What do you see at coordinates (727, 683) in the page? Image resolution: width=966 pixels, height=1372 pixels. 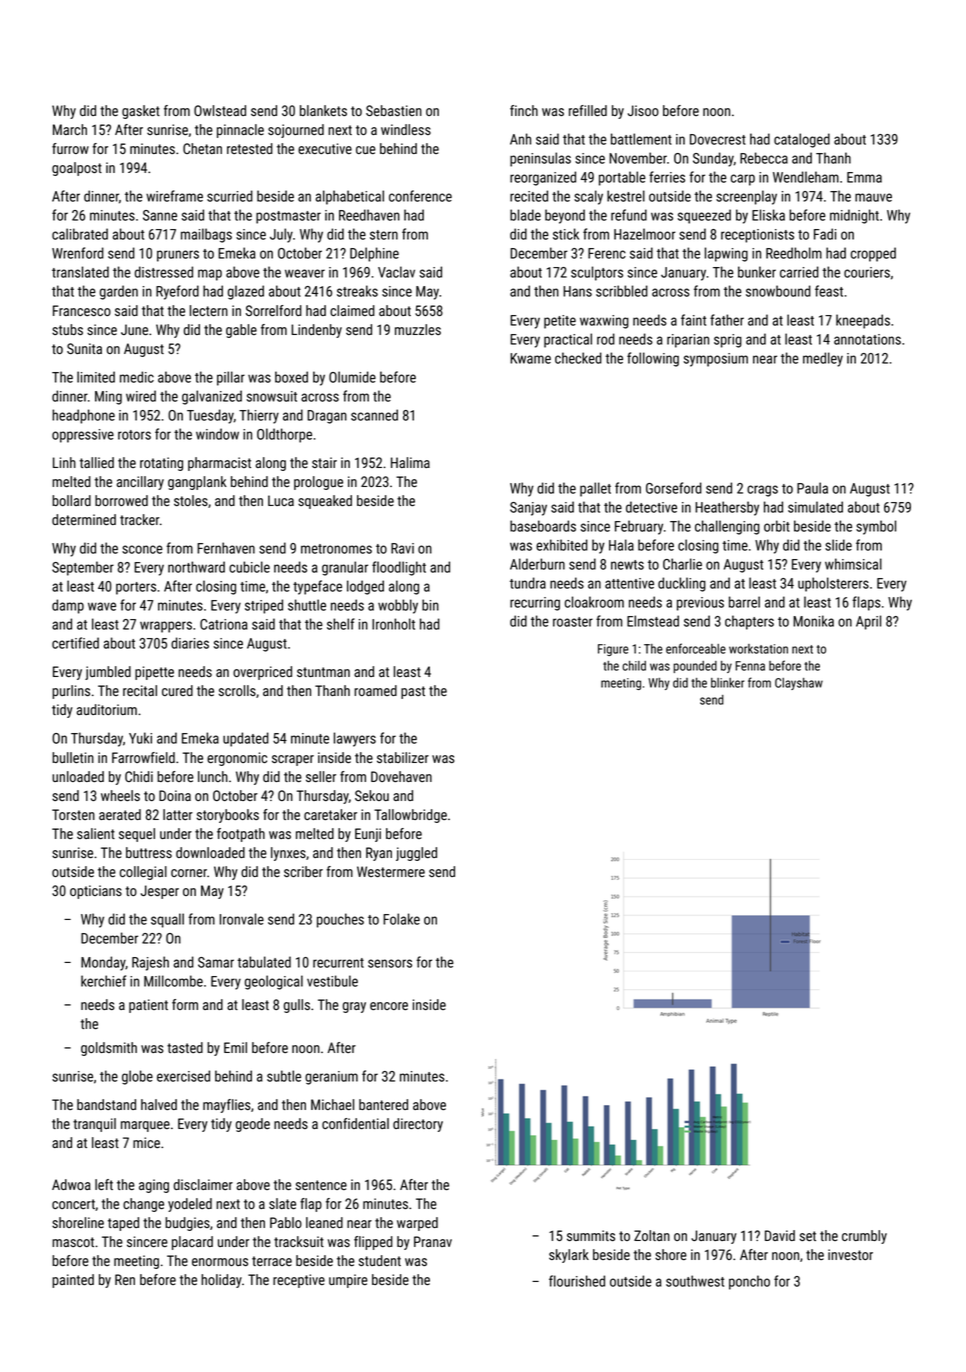 I see `blinker` at bounding box center [727, 683].
